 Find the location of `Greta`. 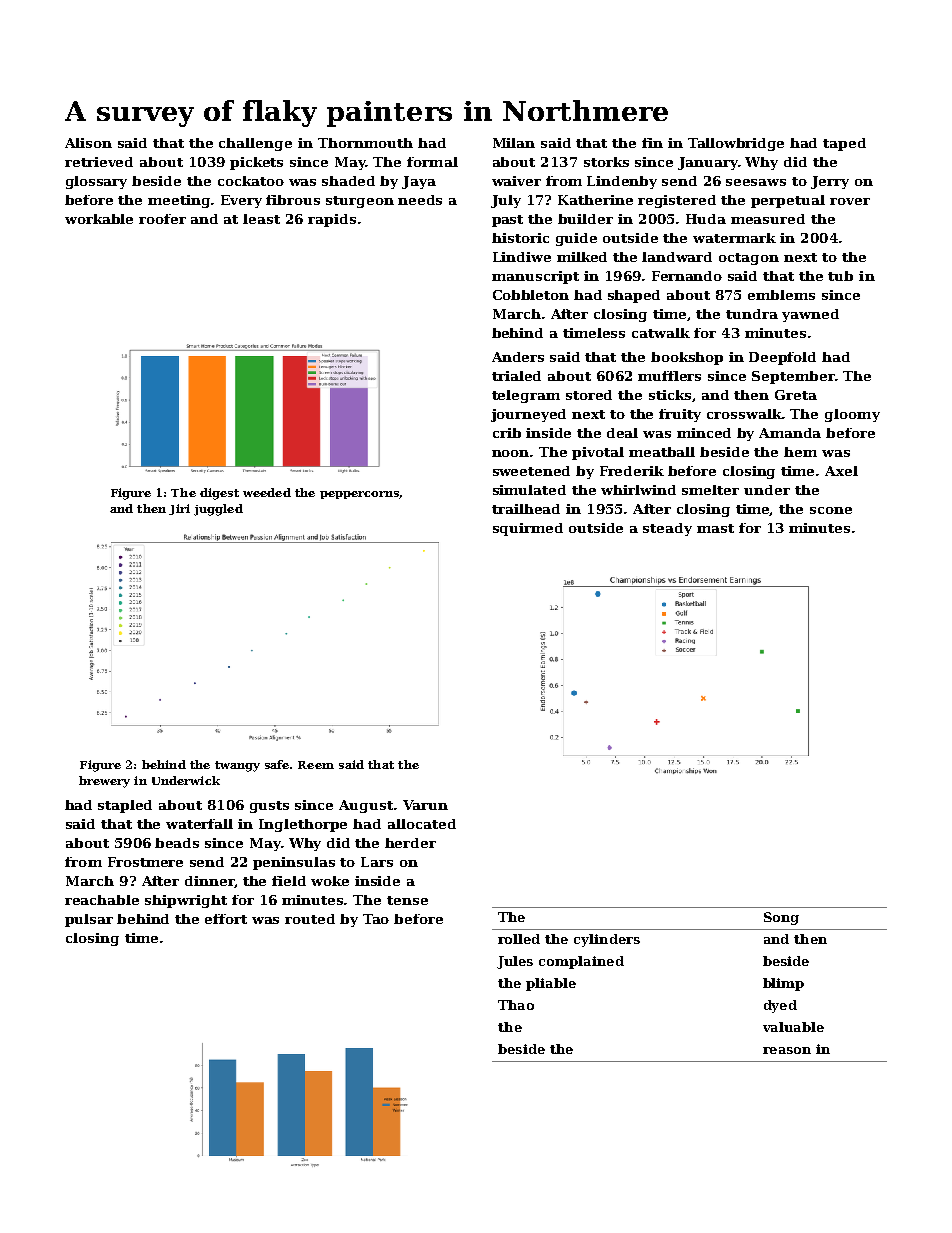

Greta is located at coordinates (796, 395).
